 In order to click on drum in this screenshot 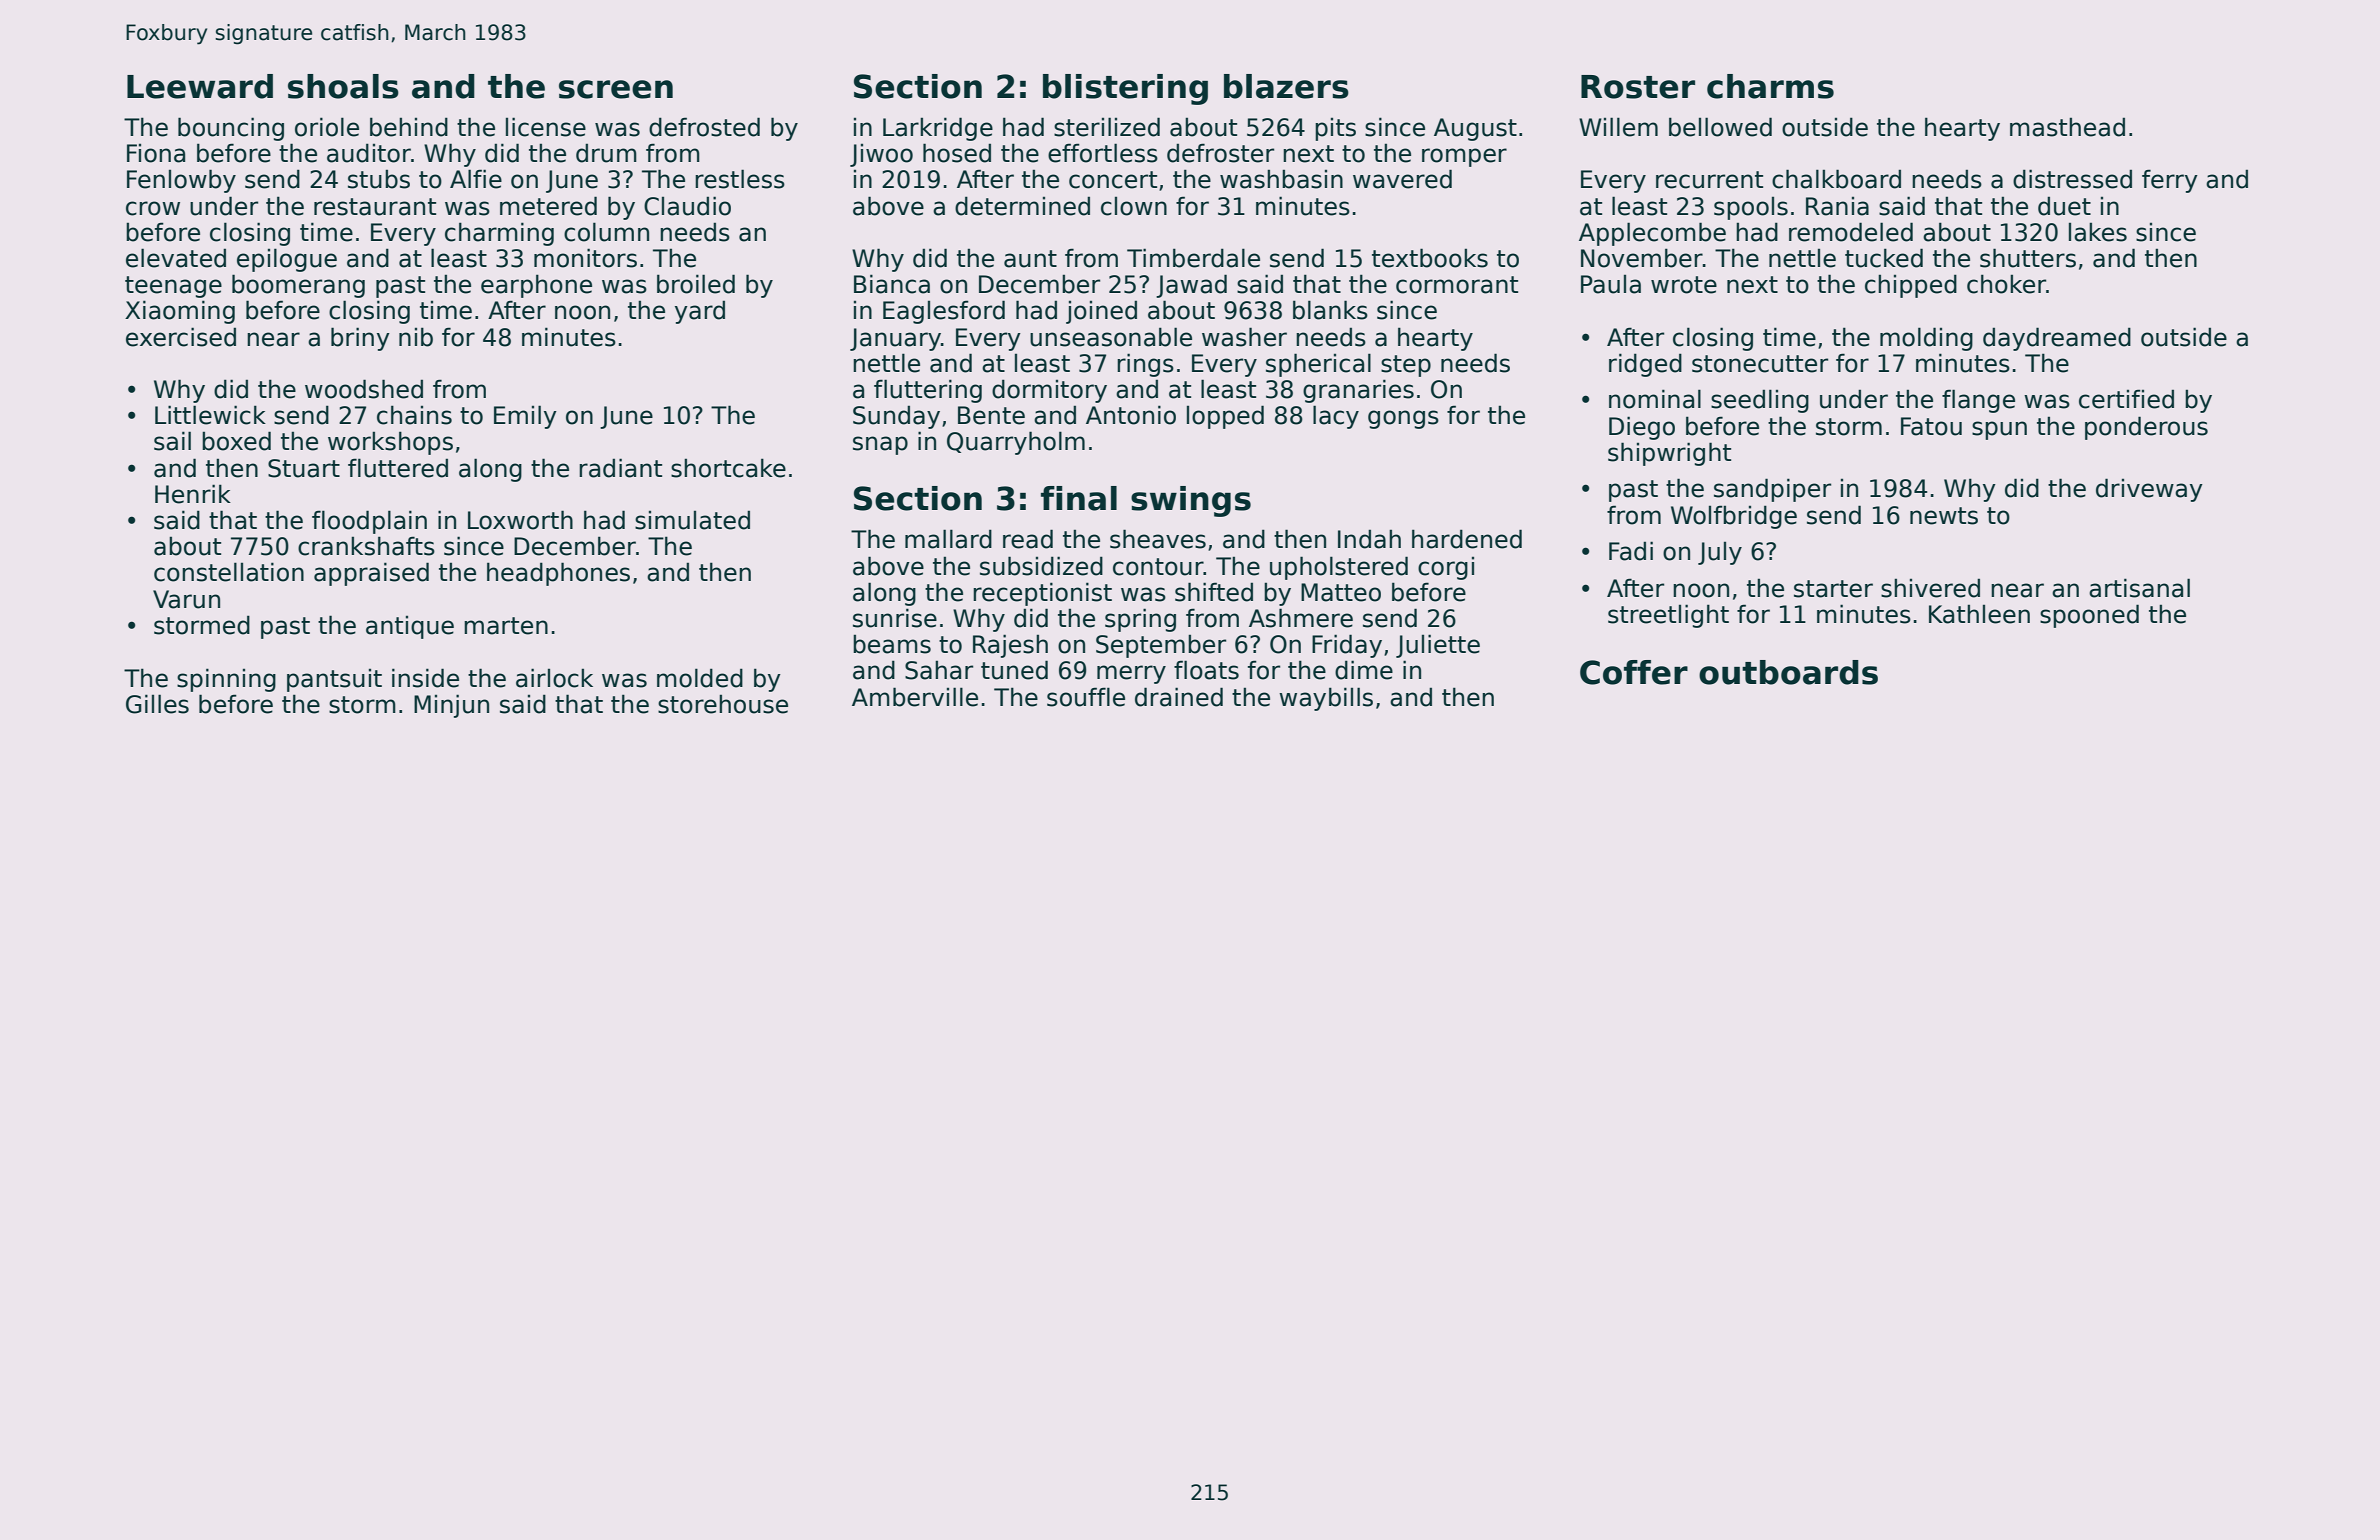, I will do `click(606, 153)`.
